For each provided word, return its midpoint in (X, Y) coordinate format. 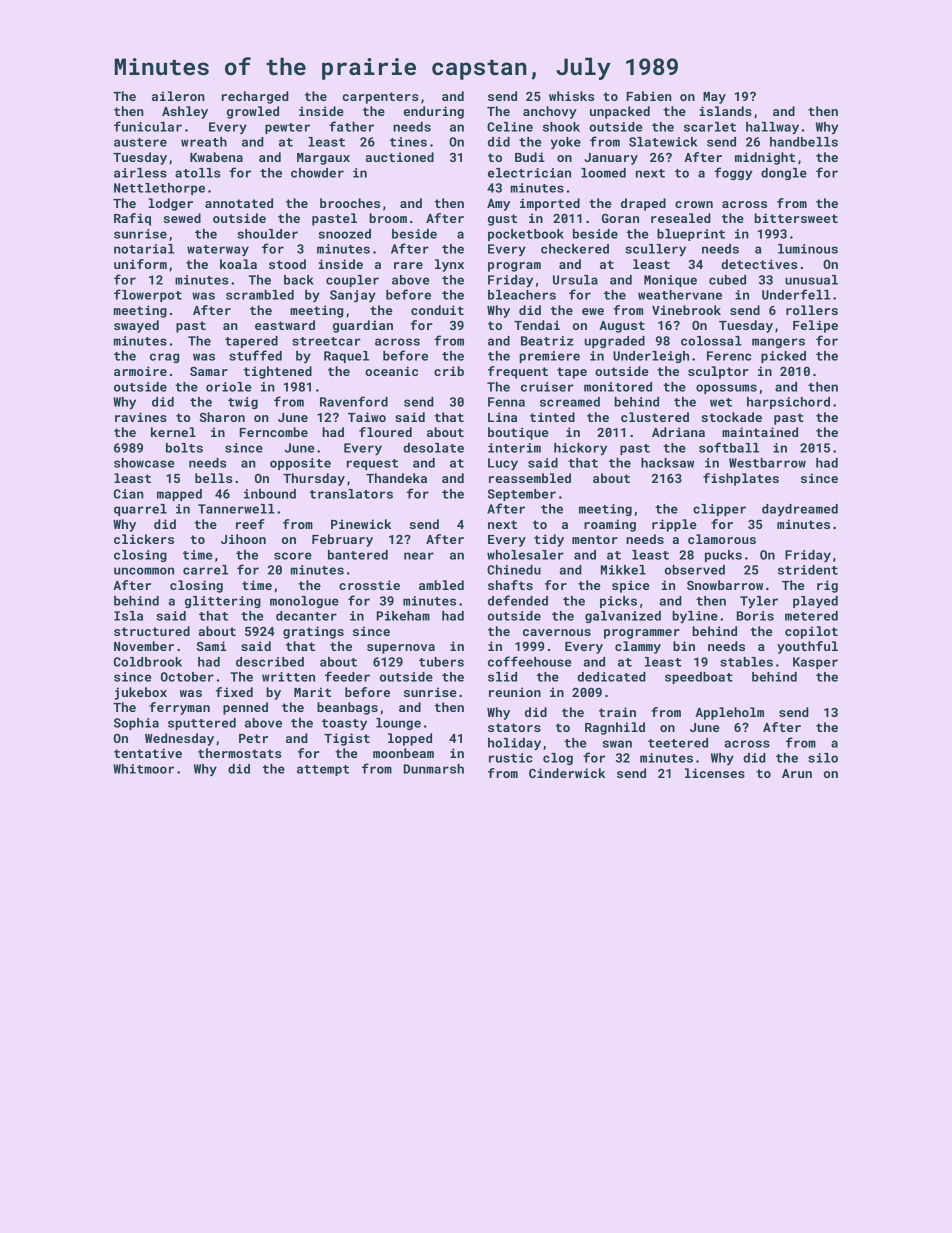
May (714, 98)
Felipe (815, 326)
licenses (715, 773)
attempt (323, 770)
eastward (285, 325)
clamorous (722, 539)
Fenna (506, 402)
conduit (437, 310)
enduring (433, 112)
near (419, 556)
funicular (148, 126)
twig (243, 403)
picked (783, 357)
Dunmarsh (434, 769)
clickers (144, 539)
